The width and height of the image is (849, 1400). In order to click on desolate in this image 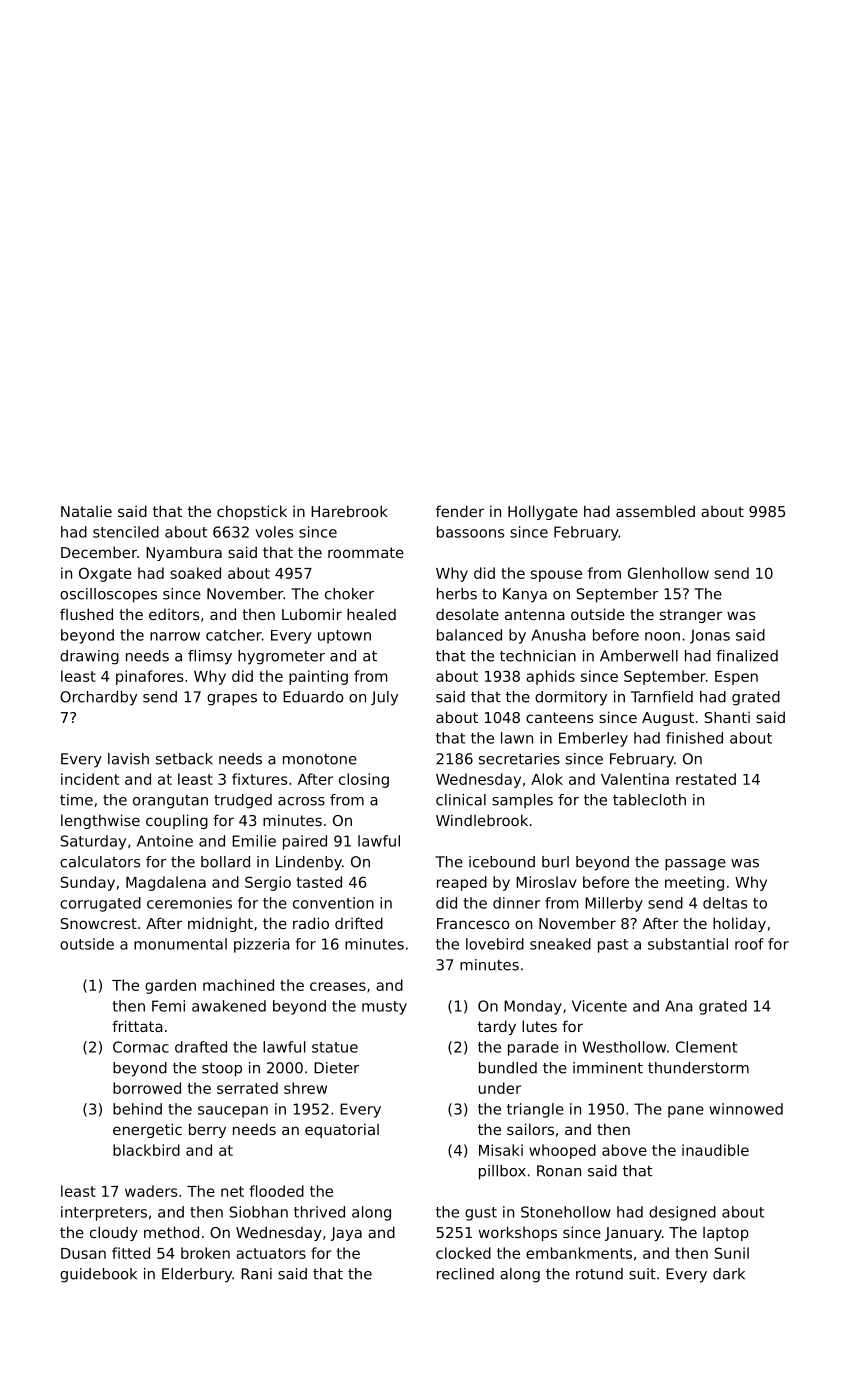, I will do `click(467, 614)`.
